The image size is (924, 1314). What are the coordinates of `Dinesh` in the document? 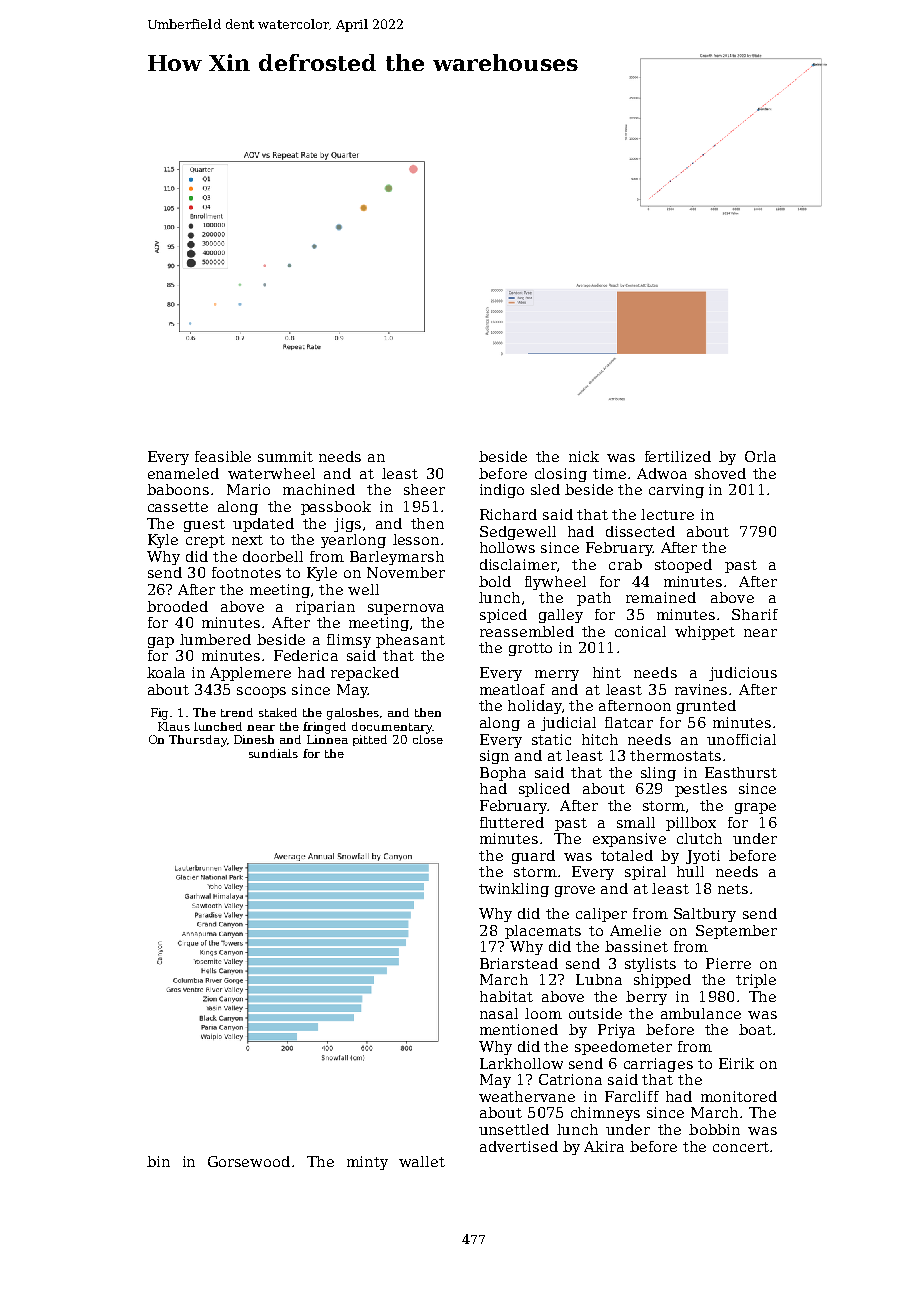 It's located at (254, 739).
